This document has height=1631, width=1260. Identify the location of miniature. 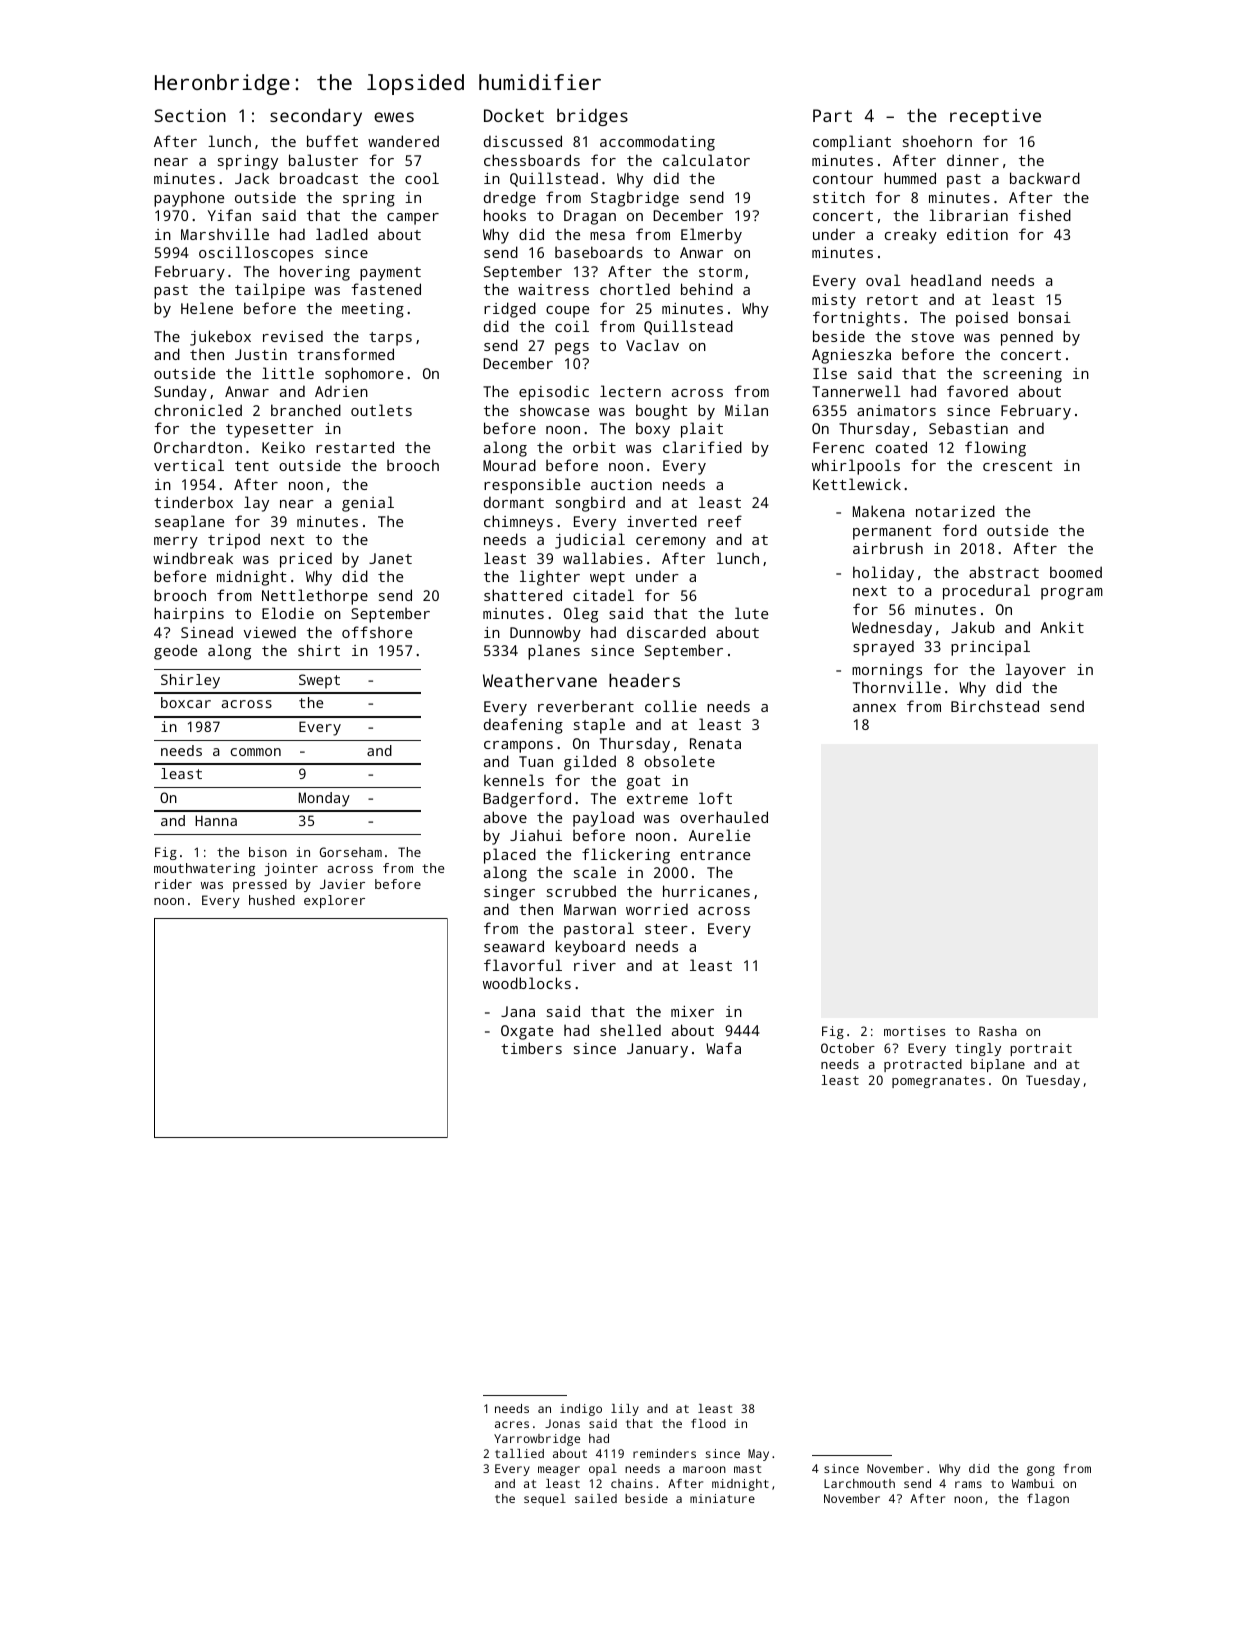
(722, 1498).
